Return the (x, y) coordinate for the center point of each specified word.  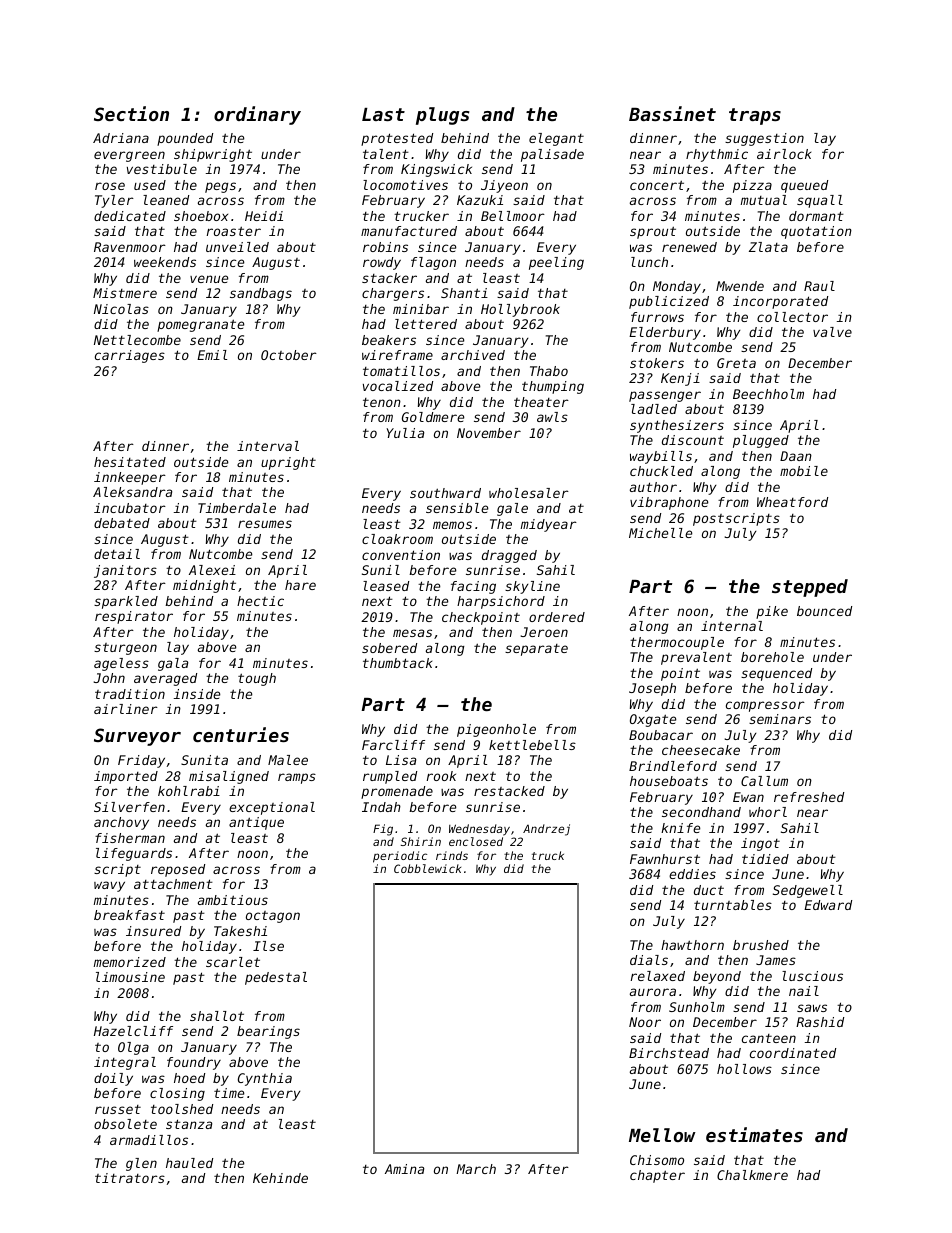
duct (709, 890)
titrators (130, 1178)
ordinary (257, 115)
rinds (452, 855)
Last (383, 114)
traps (755, 116)
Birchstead (669, 1053)
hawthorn (692, 945)
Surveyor (137, 737)
